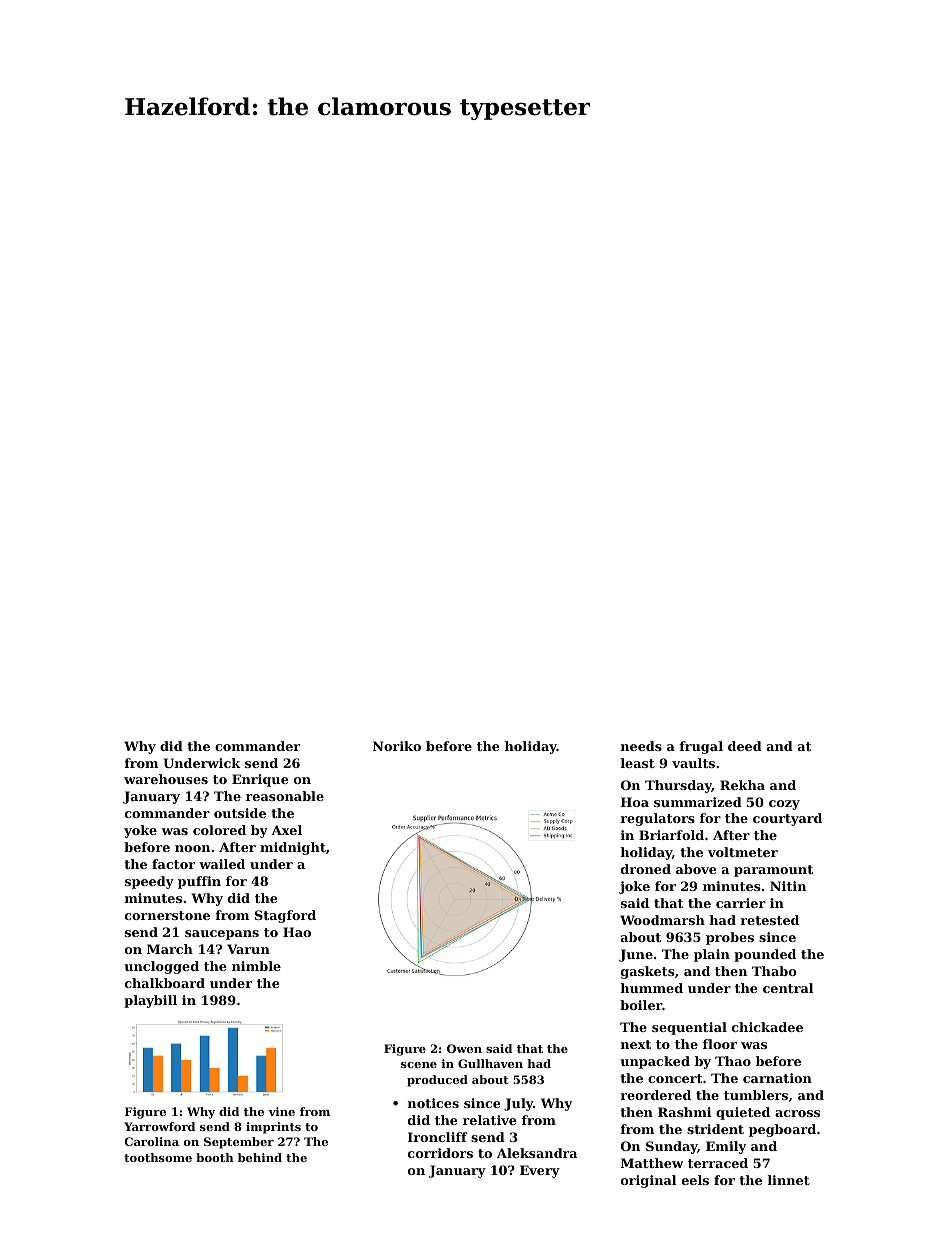 The width and height of the page is (952, 1233). Describe the element at coordinates (215, 1157) in the page. I see `booth` at that location.
